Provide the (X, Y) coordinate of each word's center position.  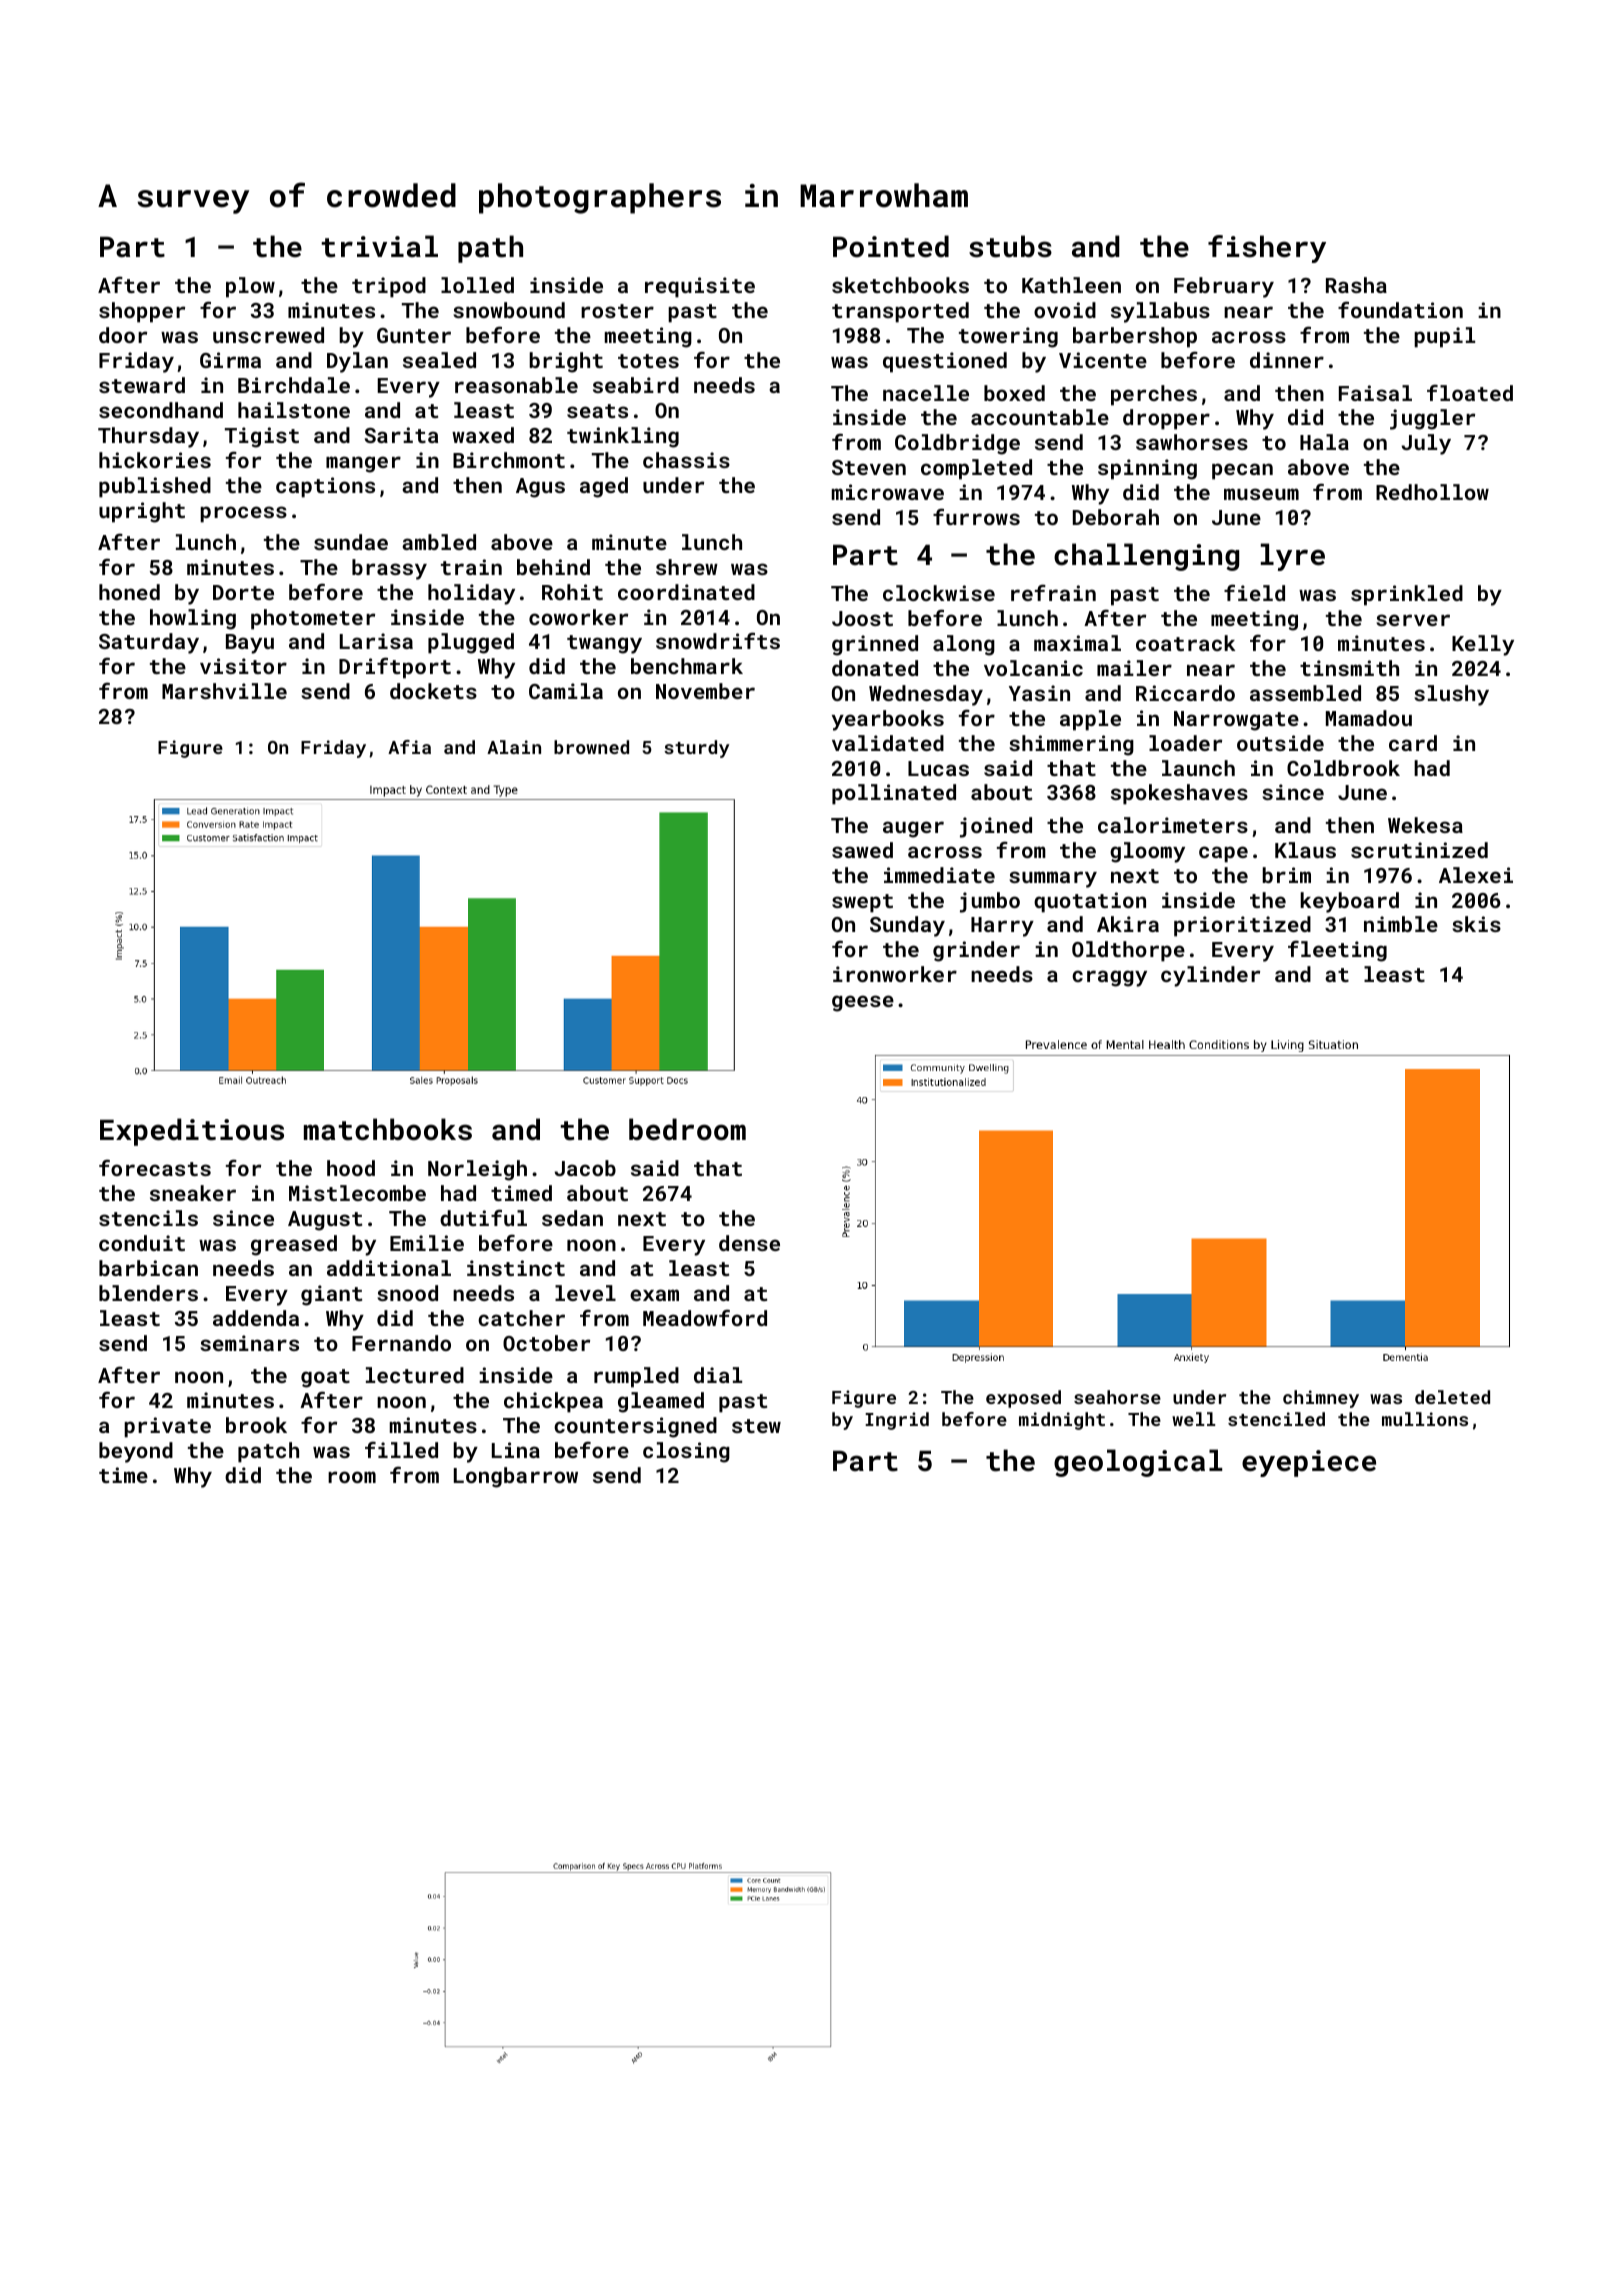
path (490, 249)
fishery (1267, 249)
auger (913, 829)
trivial (380, 246)
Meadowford (705, 1317)
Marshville (224, 691)
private (167, 1427)
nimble (1401, 924)
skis (1476, 924)
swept (862, 903)
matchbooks (388, 1129)
